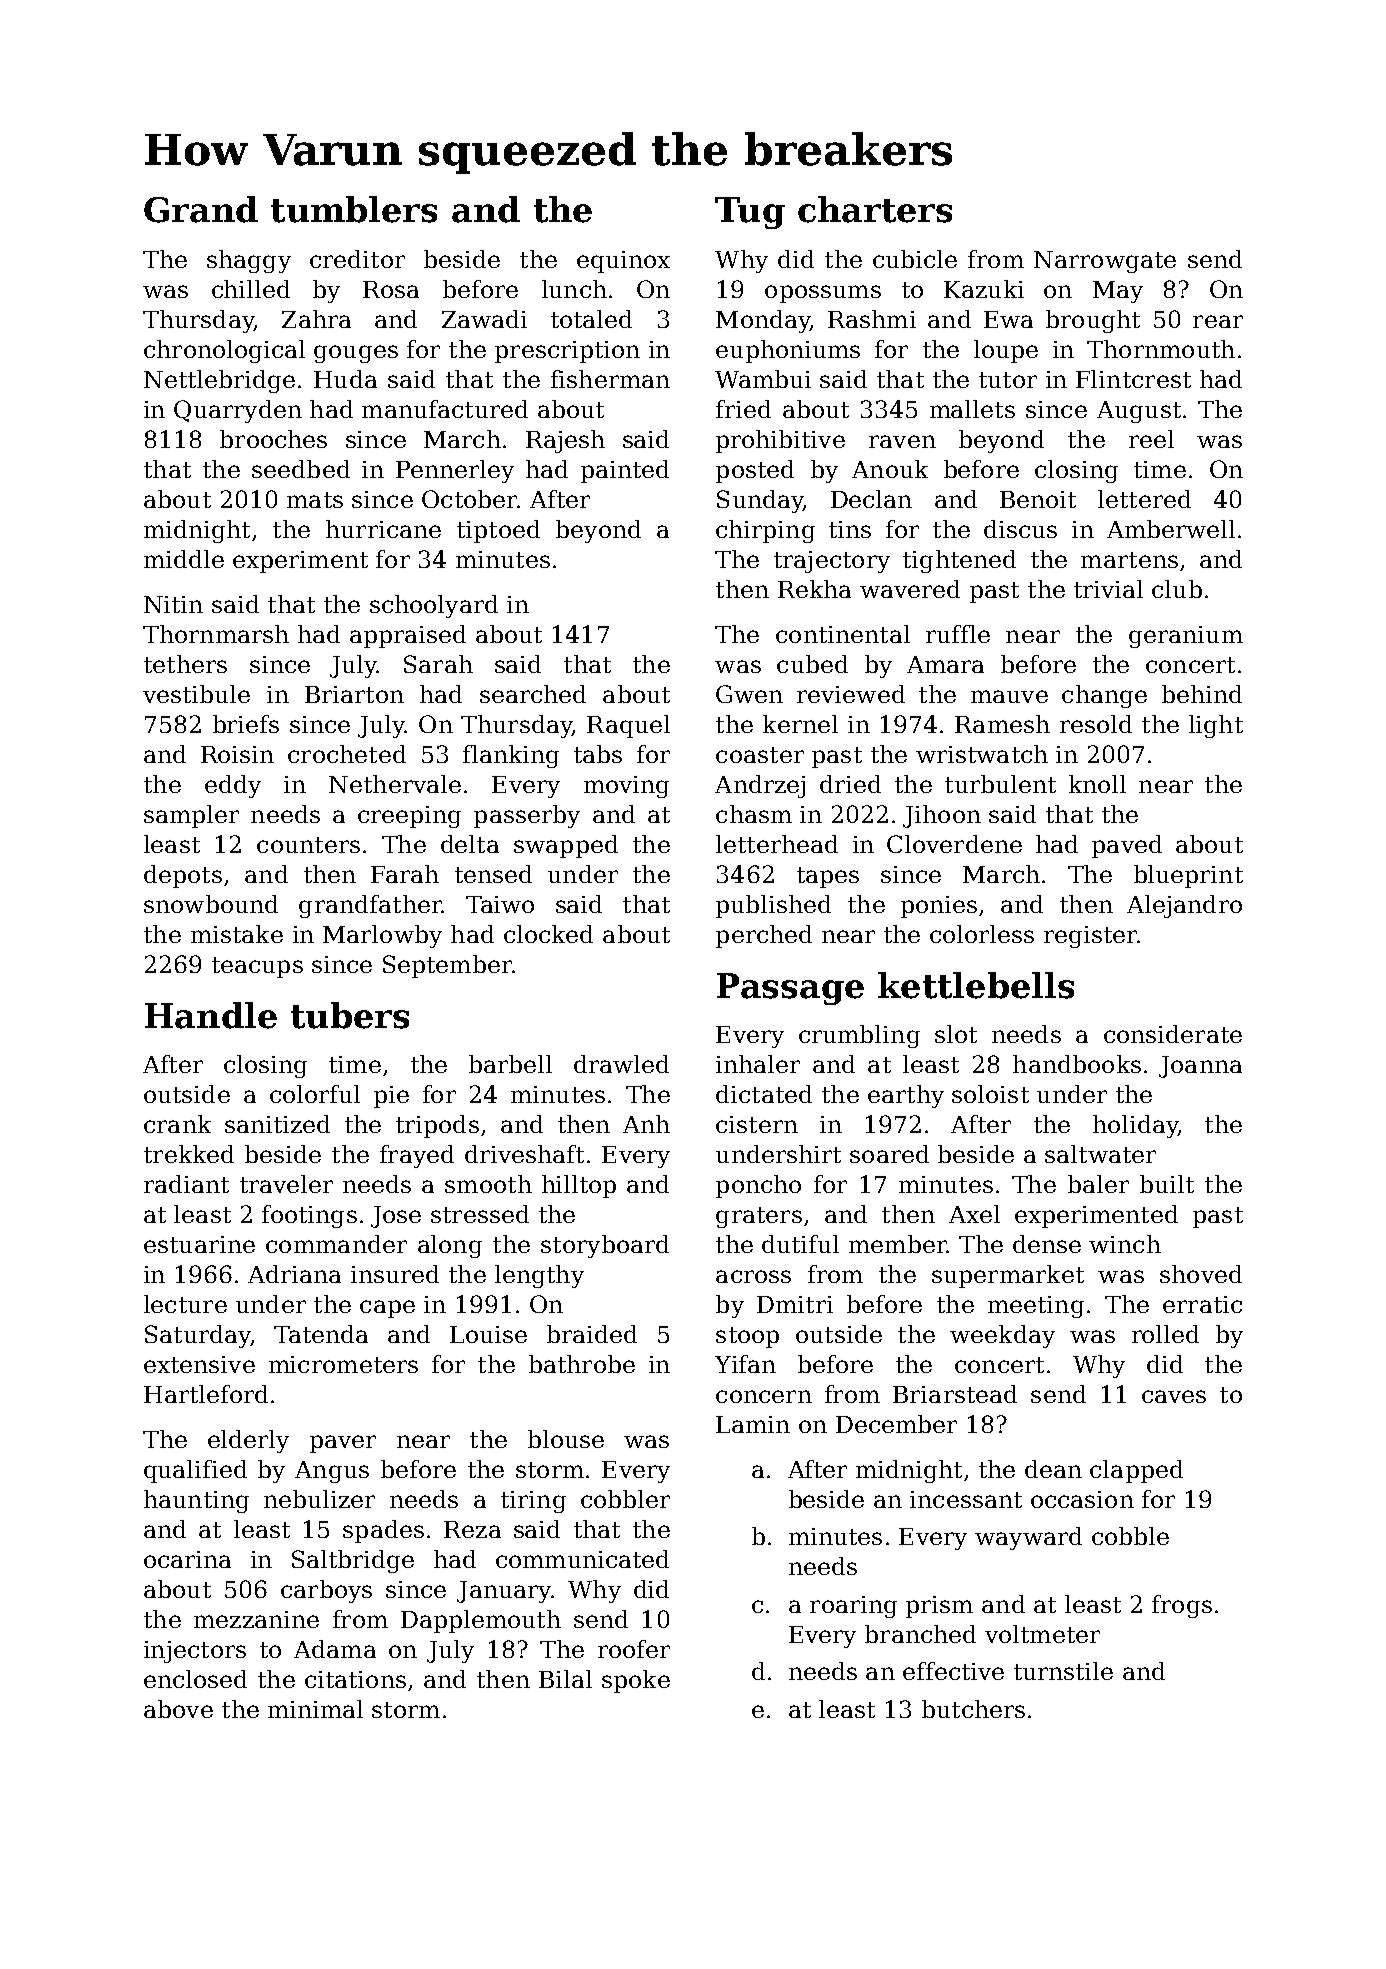  What do you see at coordinates (533, 694) in the screenshot?
I see `searched` at bounding box center [533, 694].
